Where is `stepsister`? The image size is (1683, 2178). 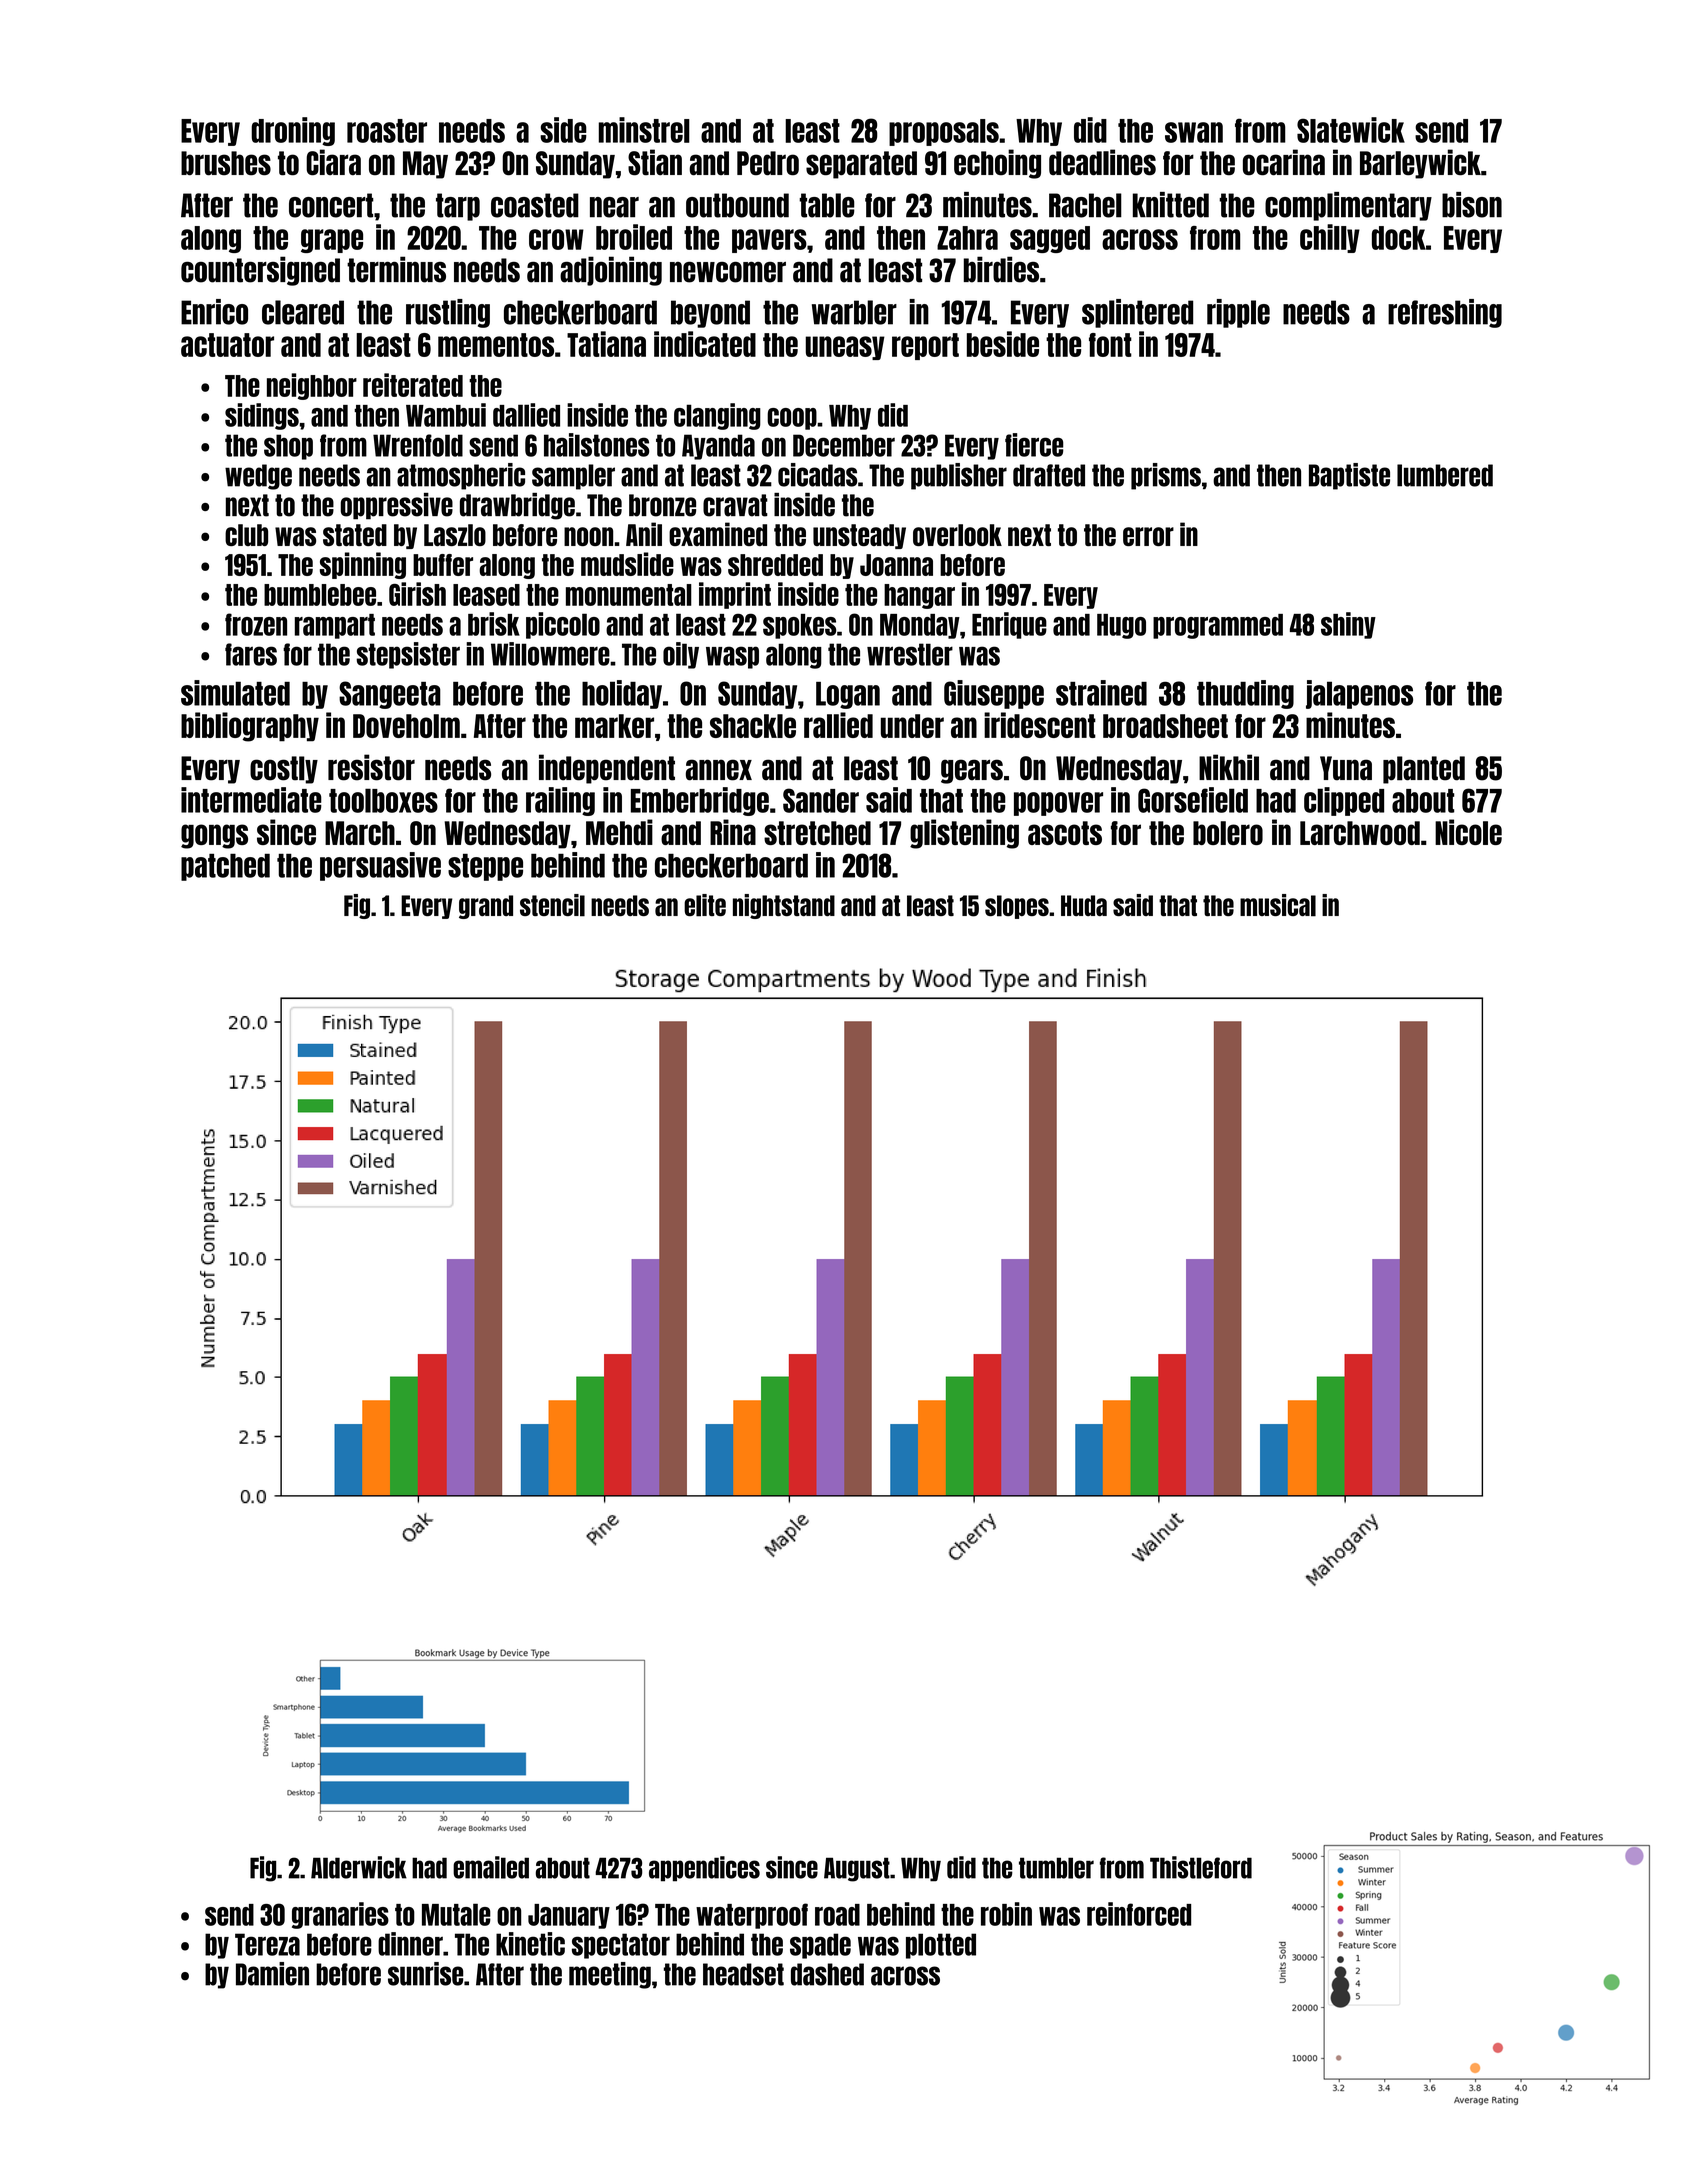 stepsister is located at coordinates (408, 655).
